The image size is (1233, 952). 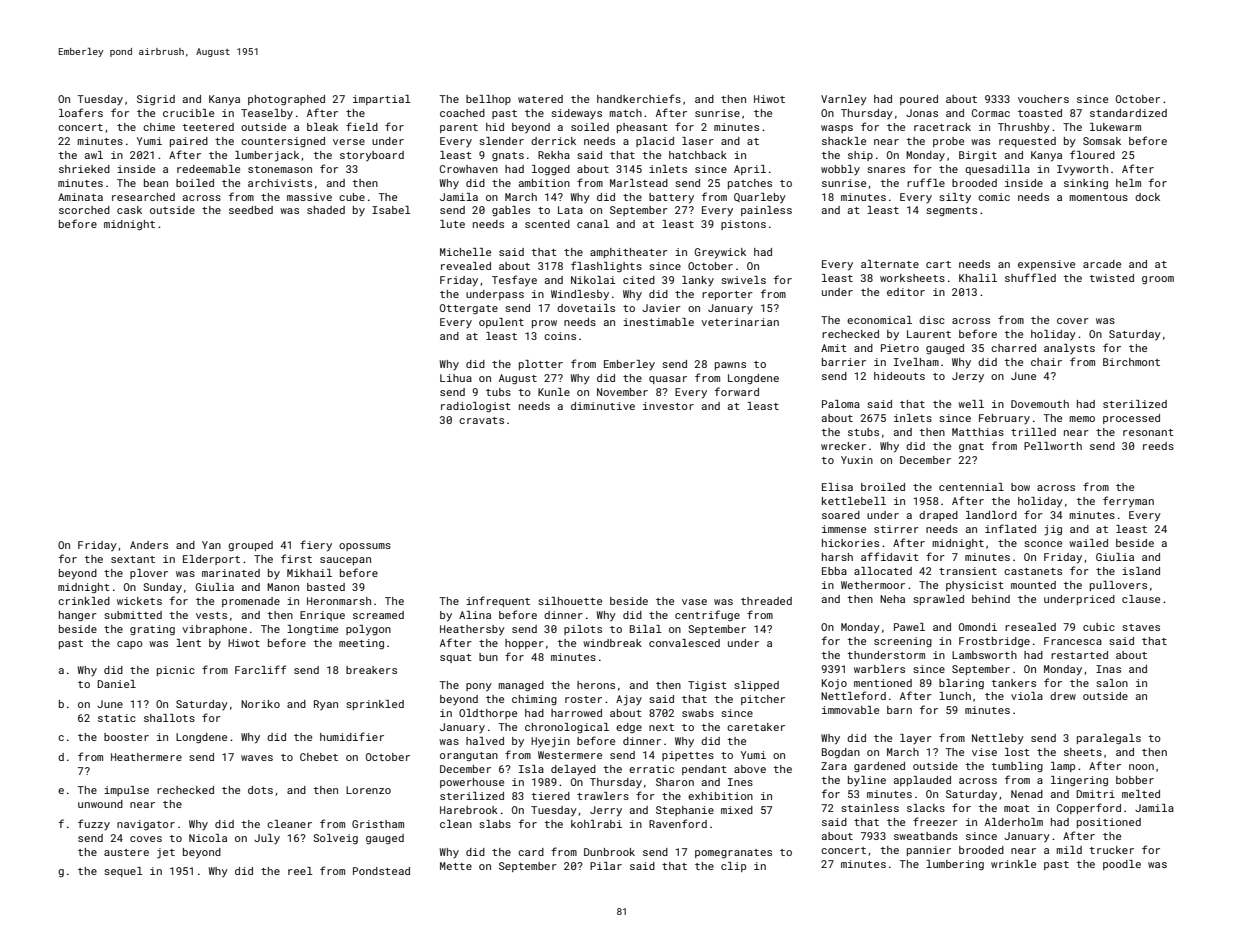 I want to click on pitcher, so click(x=763, y=700).
